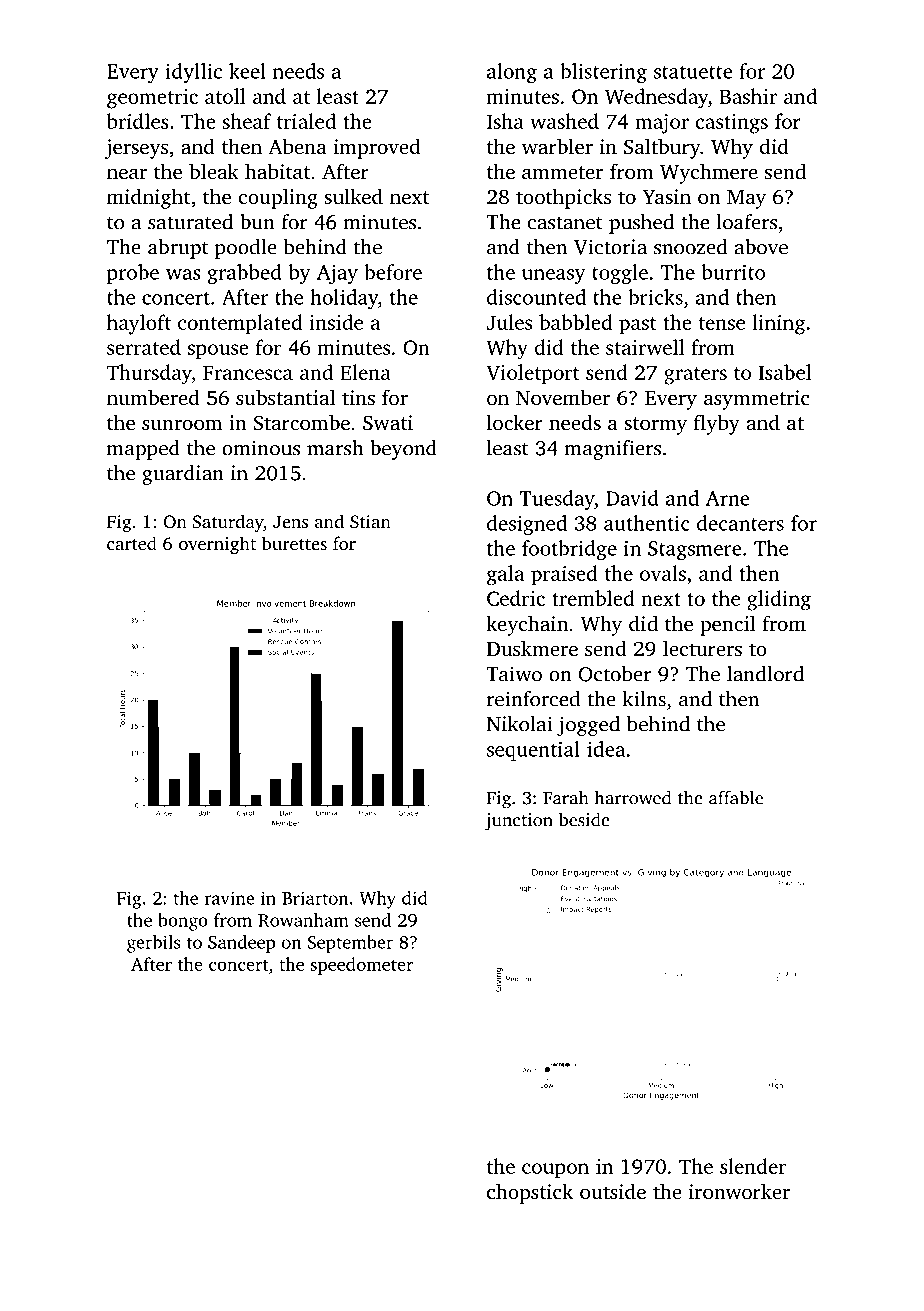 The width and height of the document is (924, 1311). Describe the element at coordinates (519, 822) in the document. I see `junction` at that location.
